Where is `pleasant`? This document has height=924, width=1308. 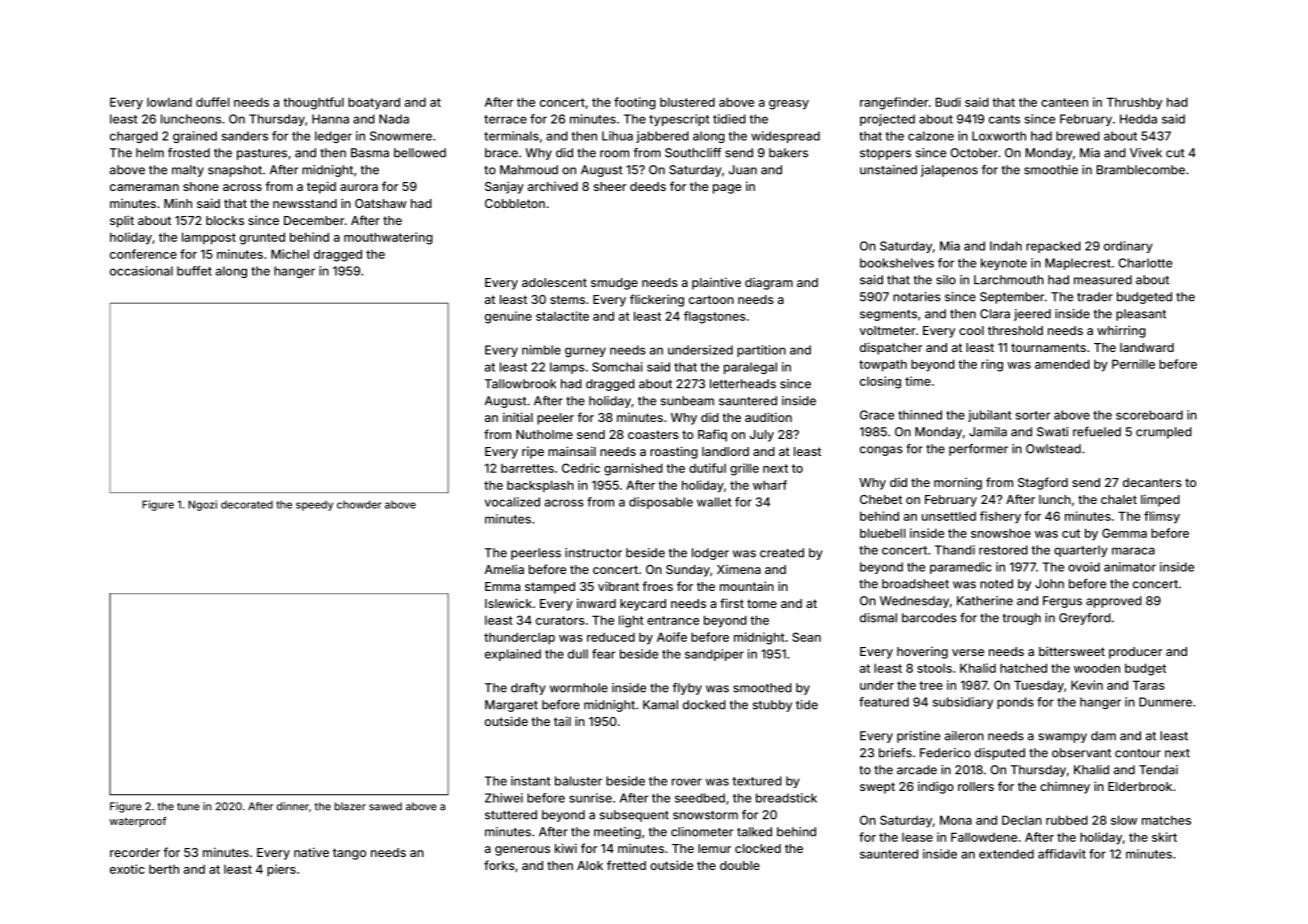
pleasant is located at coordinates (1141, 315).
